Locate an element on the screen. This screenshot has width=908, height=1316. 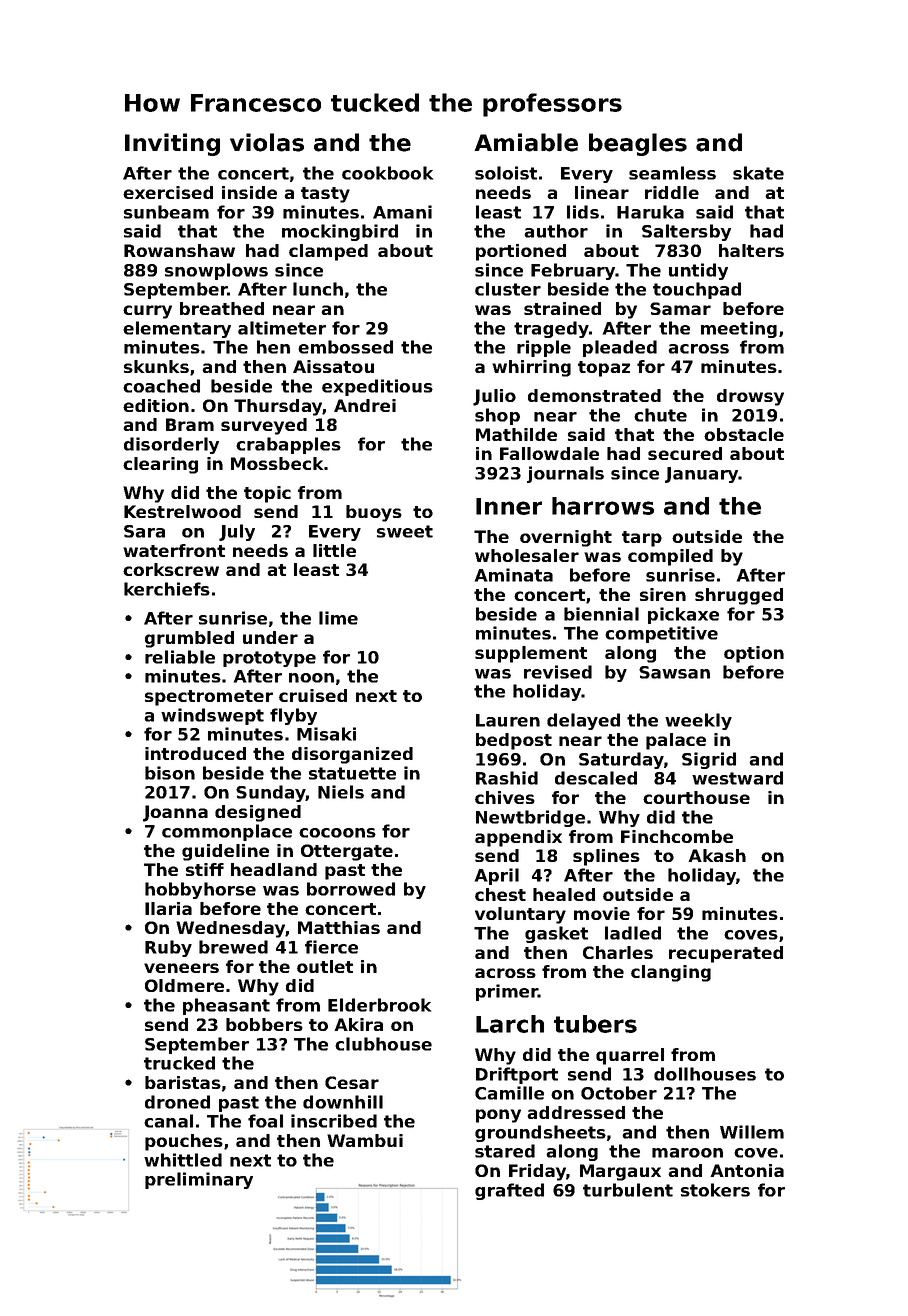
beagles is located at coordinates (638, 144).
